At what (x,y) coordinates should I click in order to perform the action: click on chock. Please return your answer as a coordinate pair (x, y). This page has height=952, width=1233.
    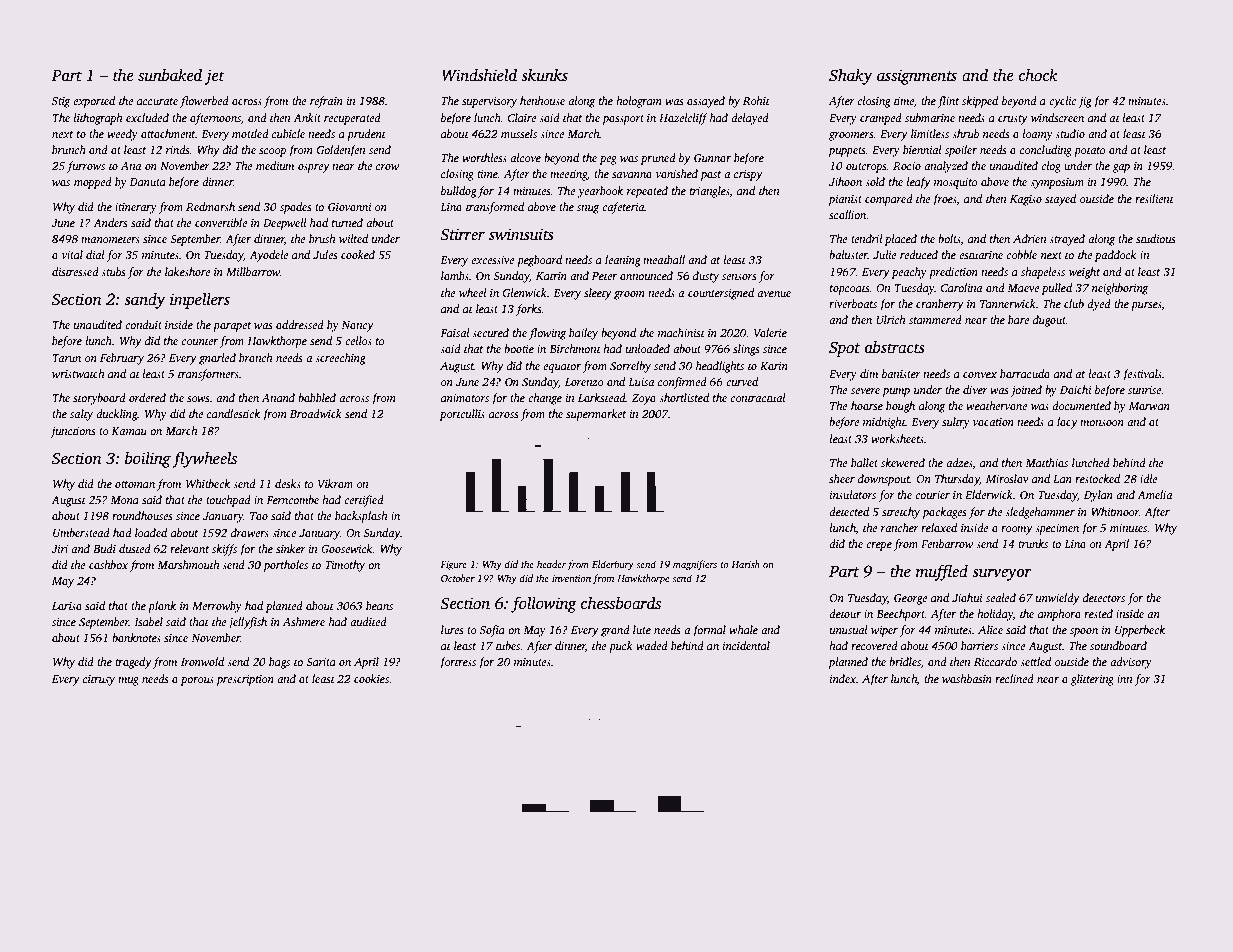
    Looking at the image, I should click on (1038, 75).
